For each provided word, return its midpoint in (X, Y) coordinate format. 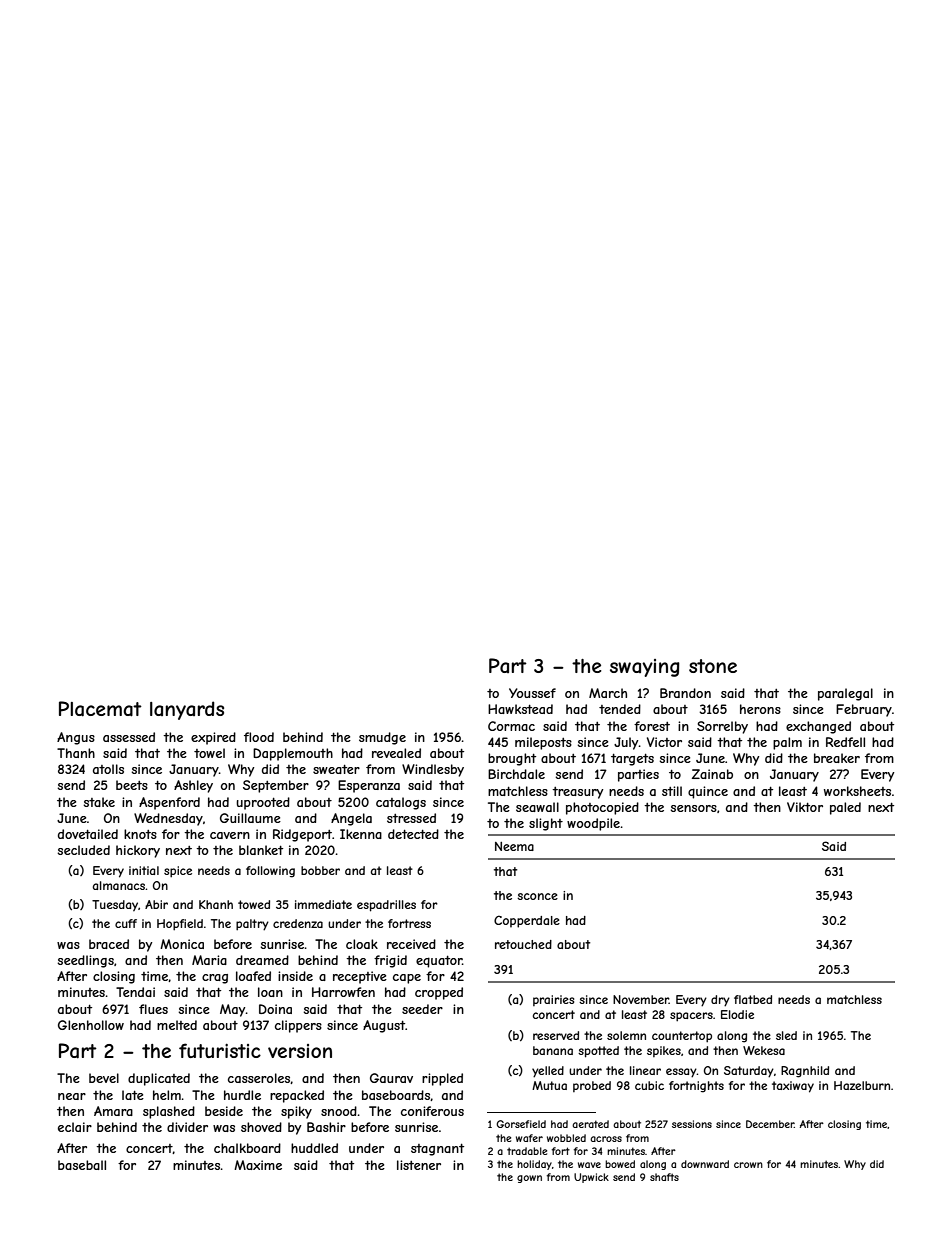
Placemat (100, 709)
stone (713, 666)
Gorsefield (521, 1124)
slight (546, 824)
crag (215, 979)
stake (99, 802)
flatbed (753, 999)
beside (224, 1111)
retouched (523, 944)
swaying (645, 668)
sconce (537, 896)
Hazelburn (862, 1085)
